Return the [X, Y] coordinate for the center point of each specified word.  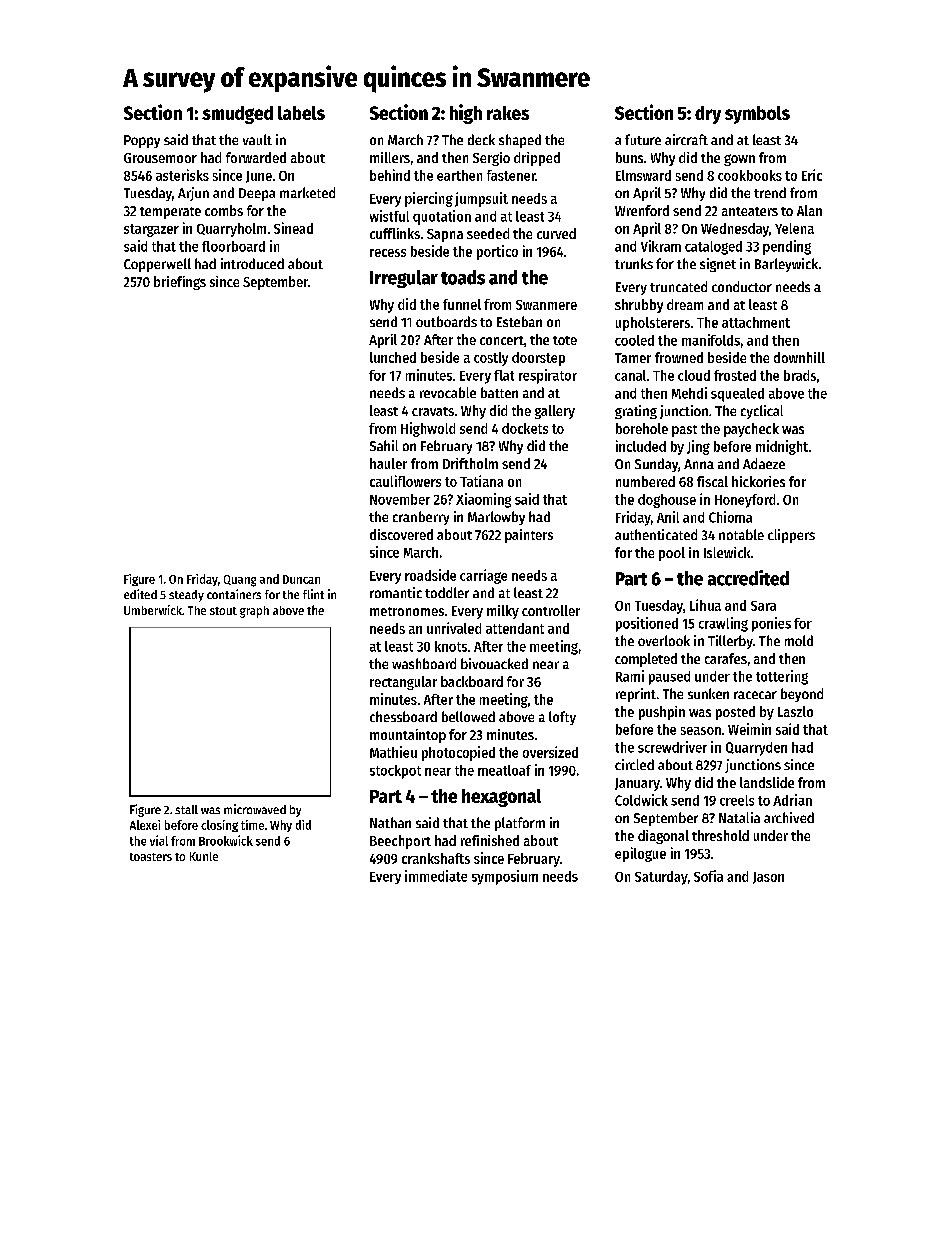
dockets [525, 428]
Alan [809, 210]
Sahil [384, 445]
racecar [755, 695]
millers [390, 157]
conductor [742, 286]
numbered [645, 481]
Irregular [404, 279]
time [252, 825]
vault [257, 139]
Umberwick [153, 610]
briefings [180, 283]
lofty [562, 718]
